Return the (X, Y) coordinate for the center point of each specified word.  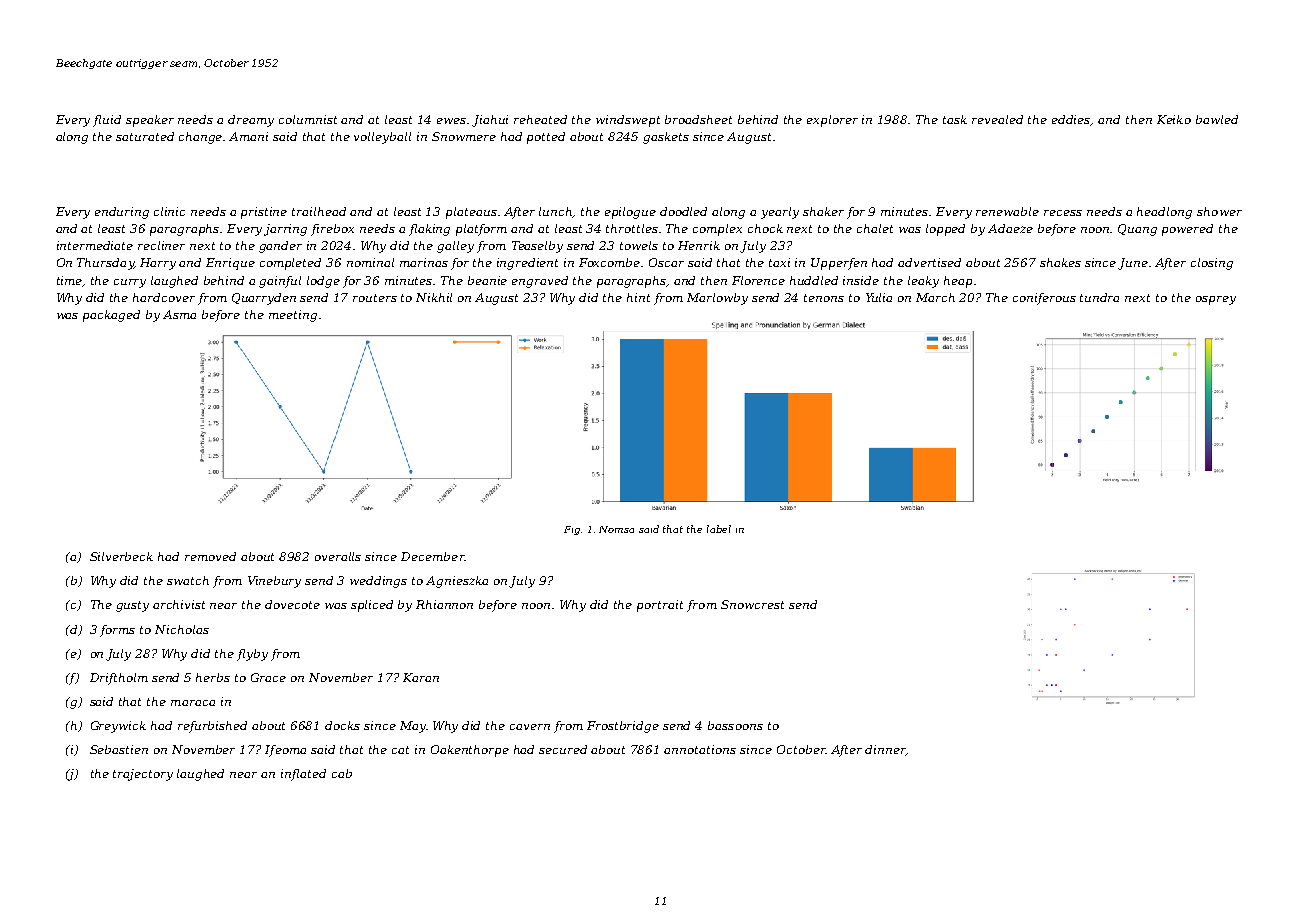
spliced (372, 606)
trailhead (319, 211)
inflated (303, 775)
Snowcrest (752, 604)
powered (1187, 230)
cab (342, 773)
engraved (540, 282)
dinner (885, 750)
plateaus (471, 213)
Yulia (879, 297)
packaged (111, 316)
